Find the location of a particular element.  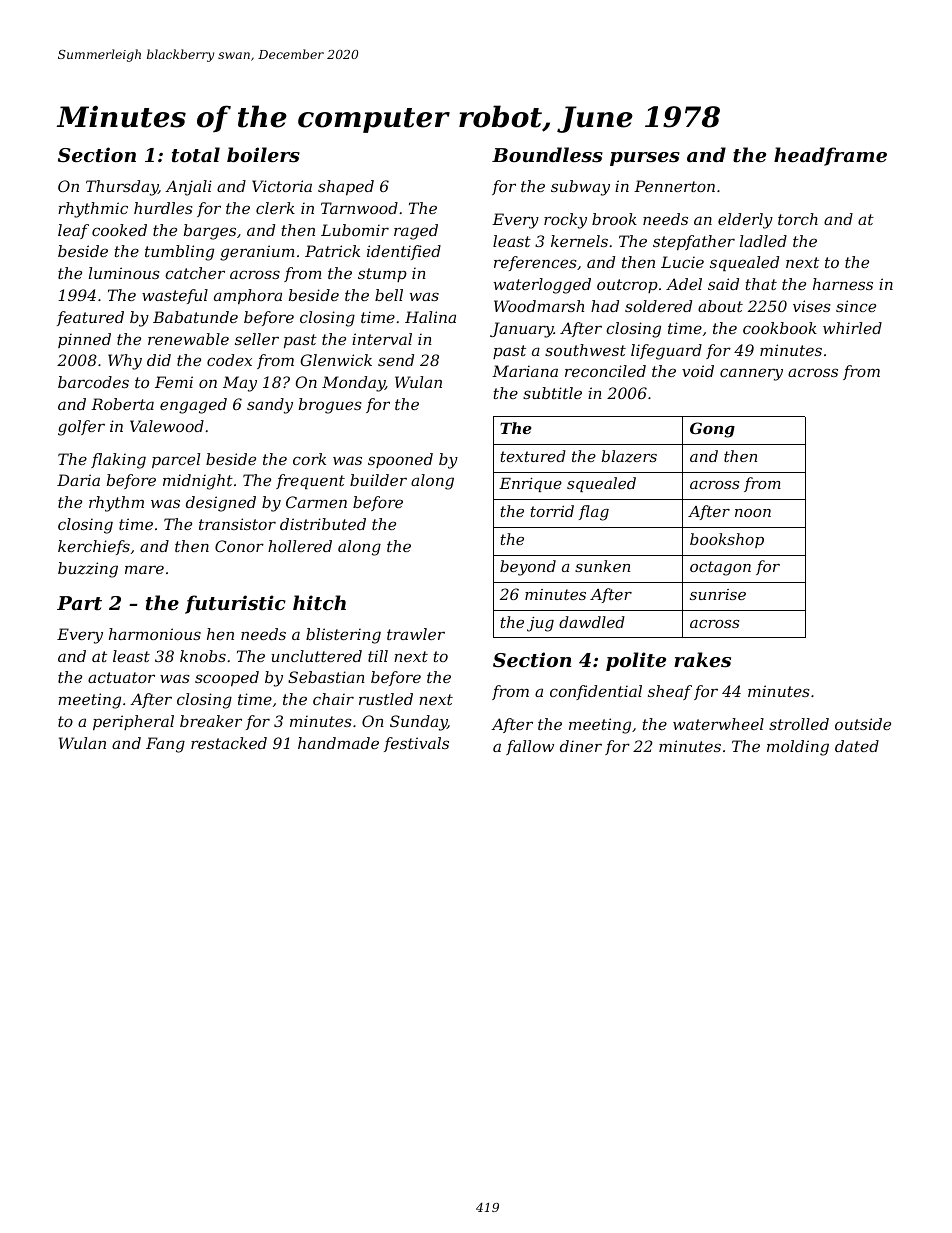

featured is located at coordinates (90, 318).
